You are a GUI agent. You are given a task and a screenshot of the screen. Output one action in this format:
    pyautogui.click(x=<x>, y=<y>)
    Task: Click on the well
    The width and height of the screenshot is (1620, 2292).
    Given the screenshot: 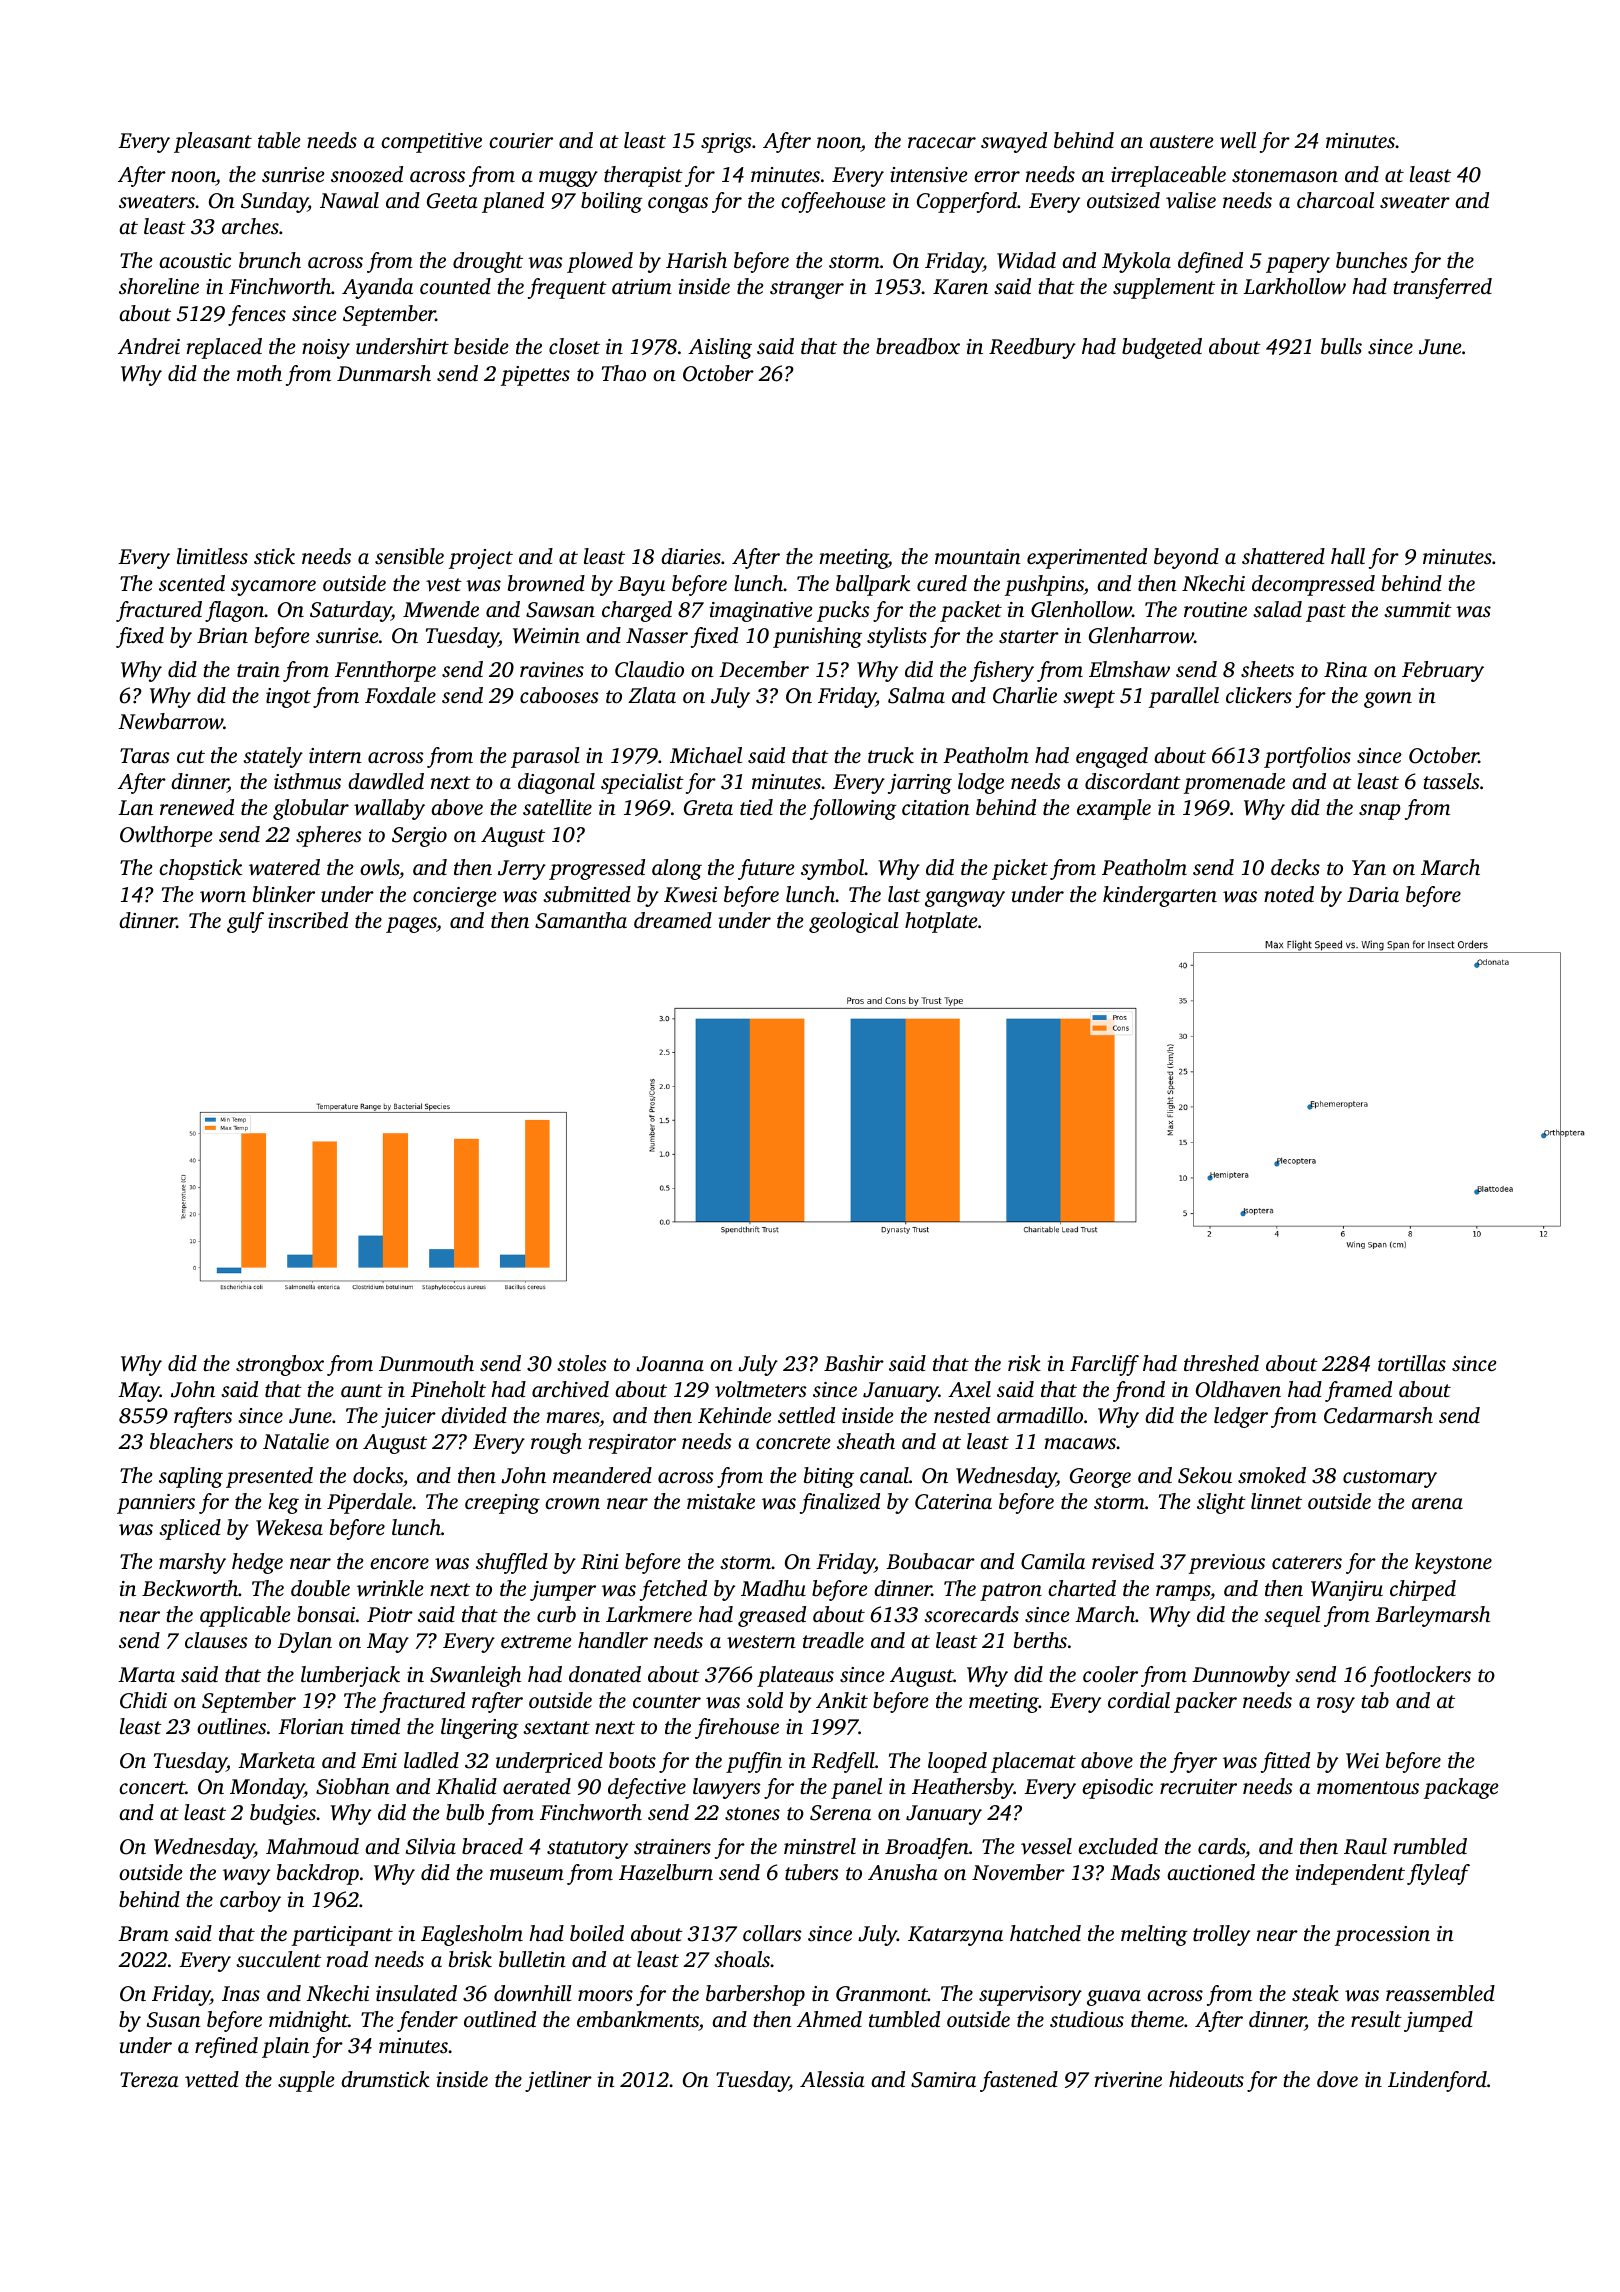 What is the action you would take?
    pyautogui.click(x=1238, y=140)
